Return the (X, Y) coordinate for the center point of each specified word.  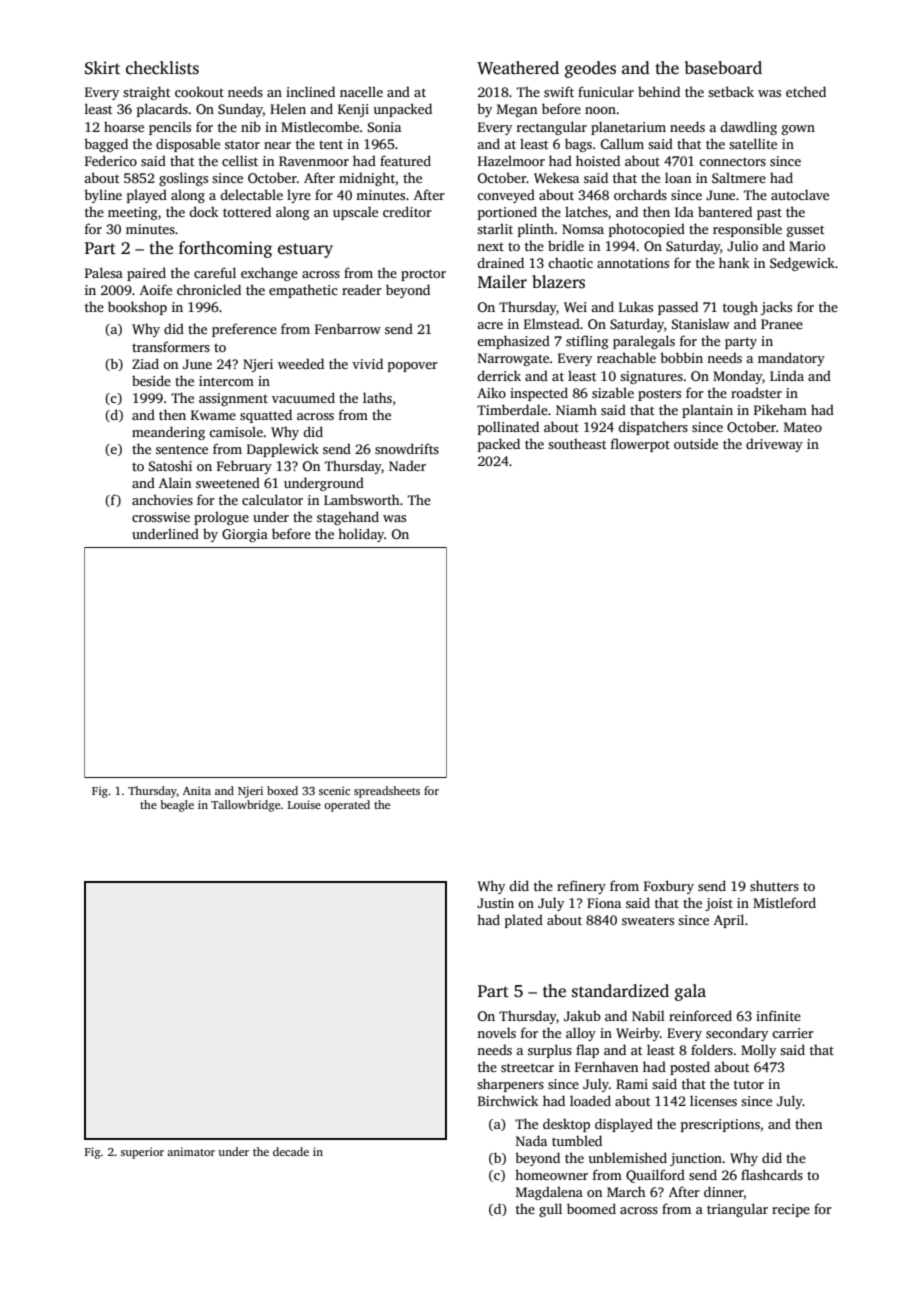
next (490, 246)
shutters (774, 885)
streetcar (527, 1067)
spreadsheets (387, 792)
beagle (177, 806)
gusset (805, 231)
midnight (367, 179)
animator (191, 1151)
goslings (183, 179)
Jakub (582, 1015)
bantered (725, 211)
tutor (749, 1084)
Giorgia (245, 535)
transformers (171, 346)
